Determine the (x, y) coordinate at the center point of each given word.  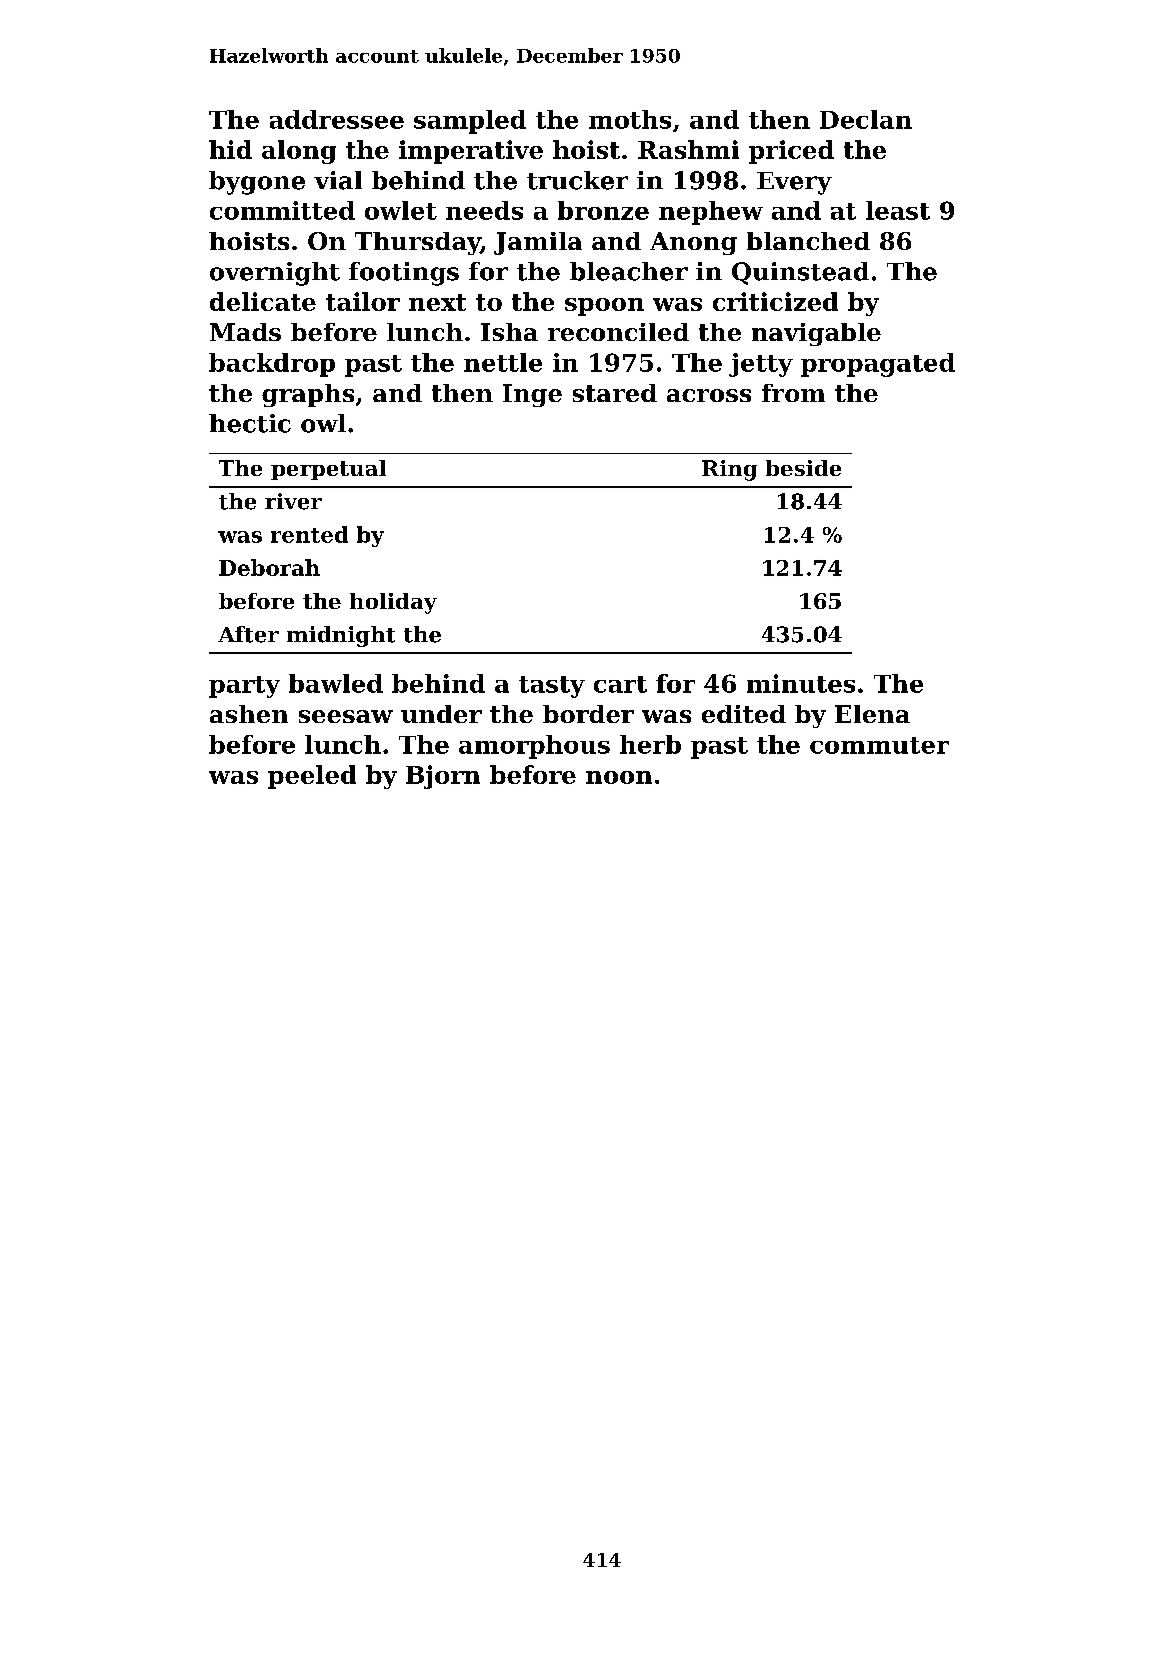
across (709, 395)
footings (404, 274)
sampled (470, 122)
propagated (878, 365)
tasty (552, 687)
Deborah (269, 567)
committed (282, 210)
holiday (393, 603)
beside (803, 468)
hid (230, 149)
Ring (729, 470)
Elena (872, 714)
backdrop (272, 365)
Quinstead (800, 273)
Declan (866, 119)
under (441, 714)
